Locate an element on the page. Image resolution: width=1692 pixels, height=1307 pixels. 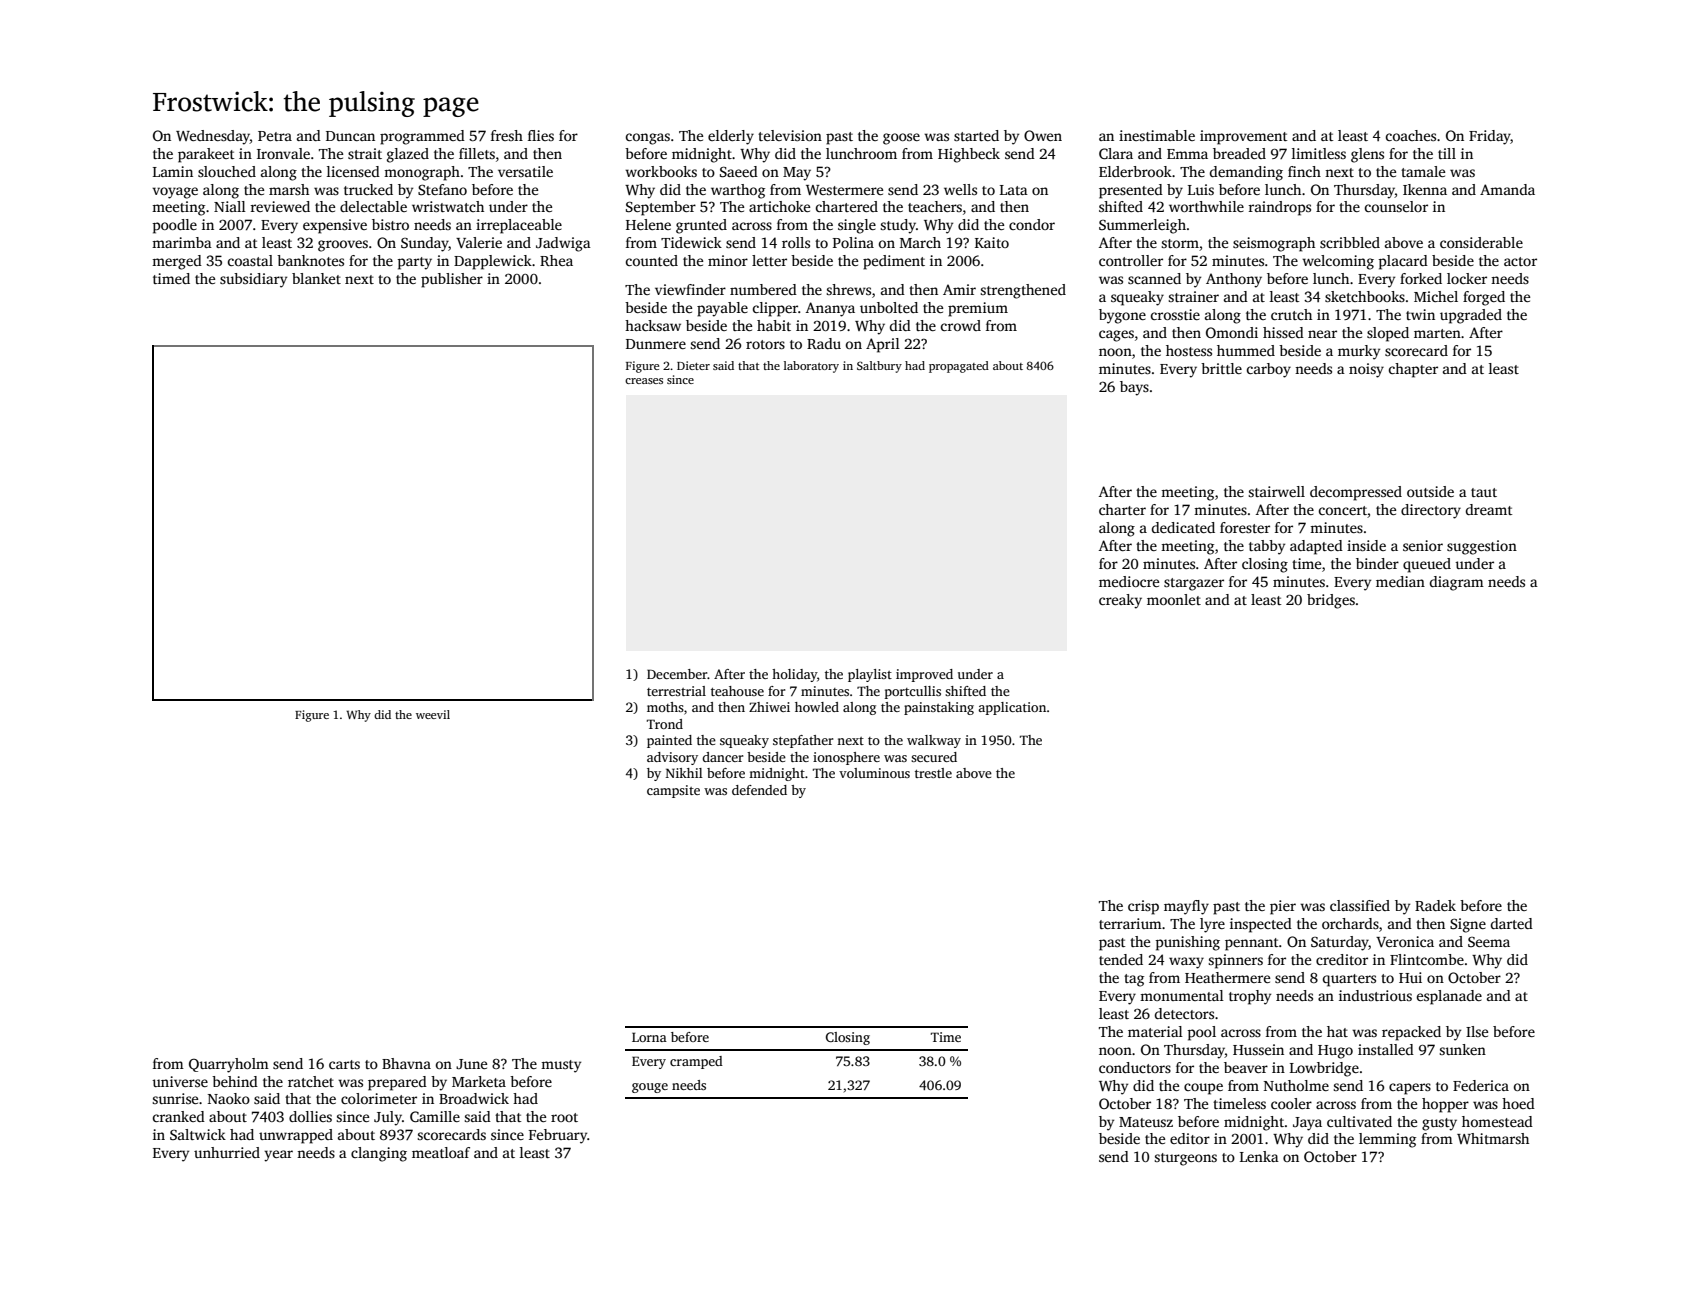
Radek is located at coordinates (1435, 905).
